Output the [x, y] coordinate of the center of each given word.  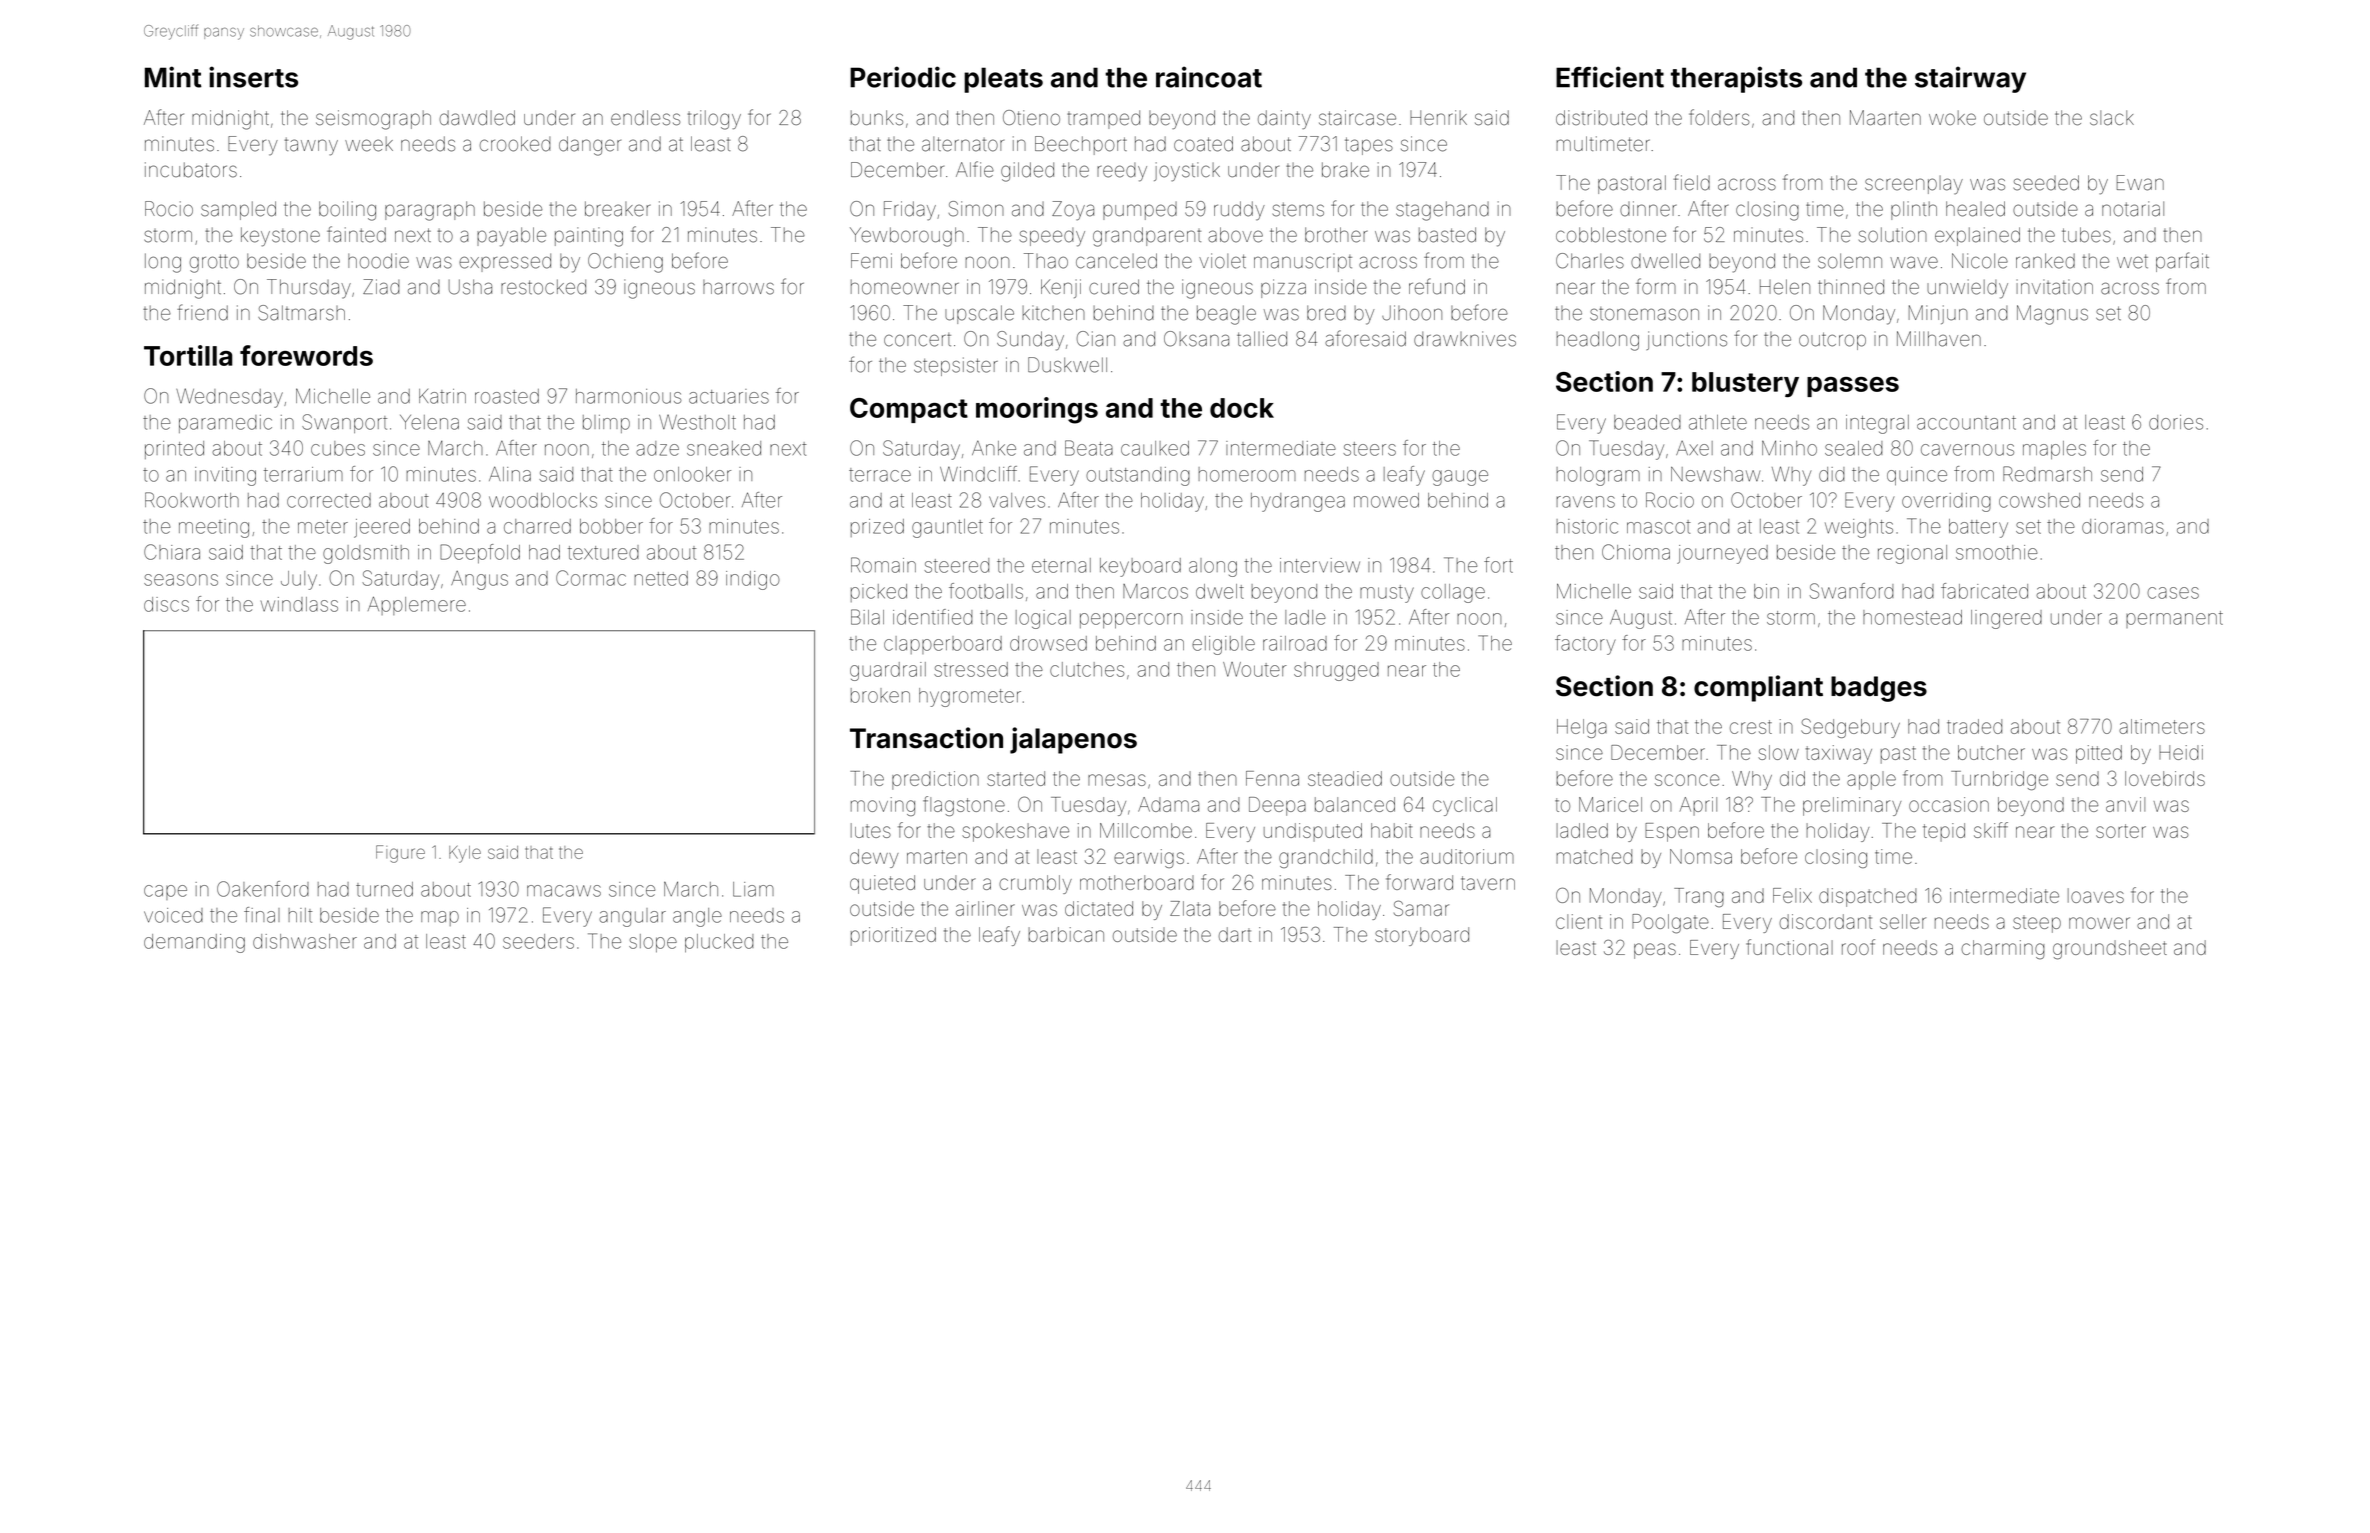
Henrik [1438, 118]
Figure [400, 854]
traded [1974, 726]
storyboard [1422, 936]
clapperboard [943, 645]
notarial [2133, 209]
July [299, 580]
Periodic [903, 77]
